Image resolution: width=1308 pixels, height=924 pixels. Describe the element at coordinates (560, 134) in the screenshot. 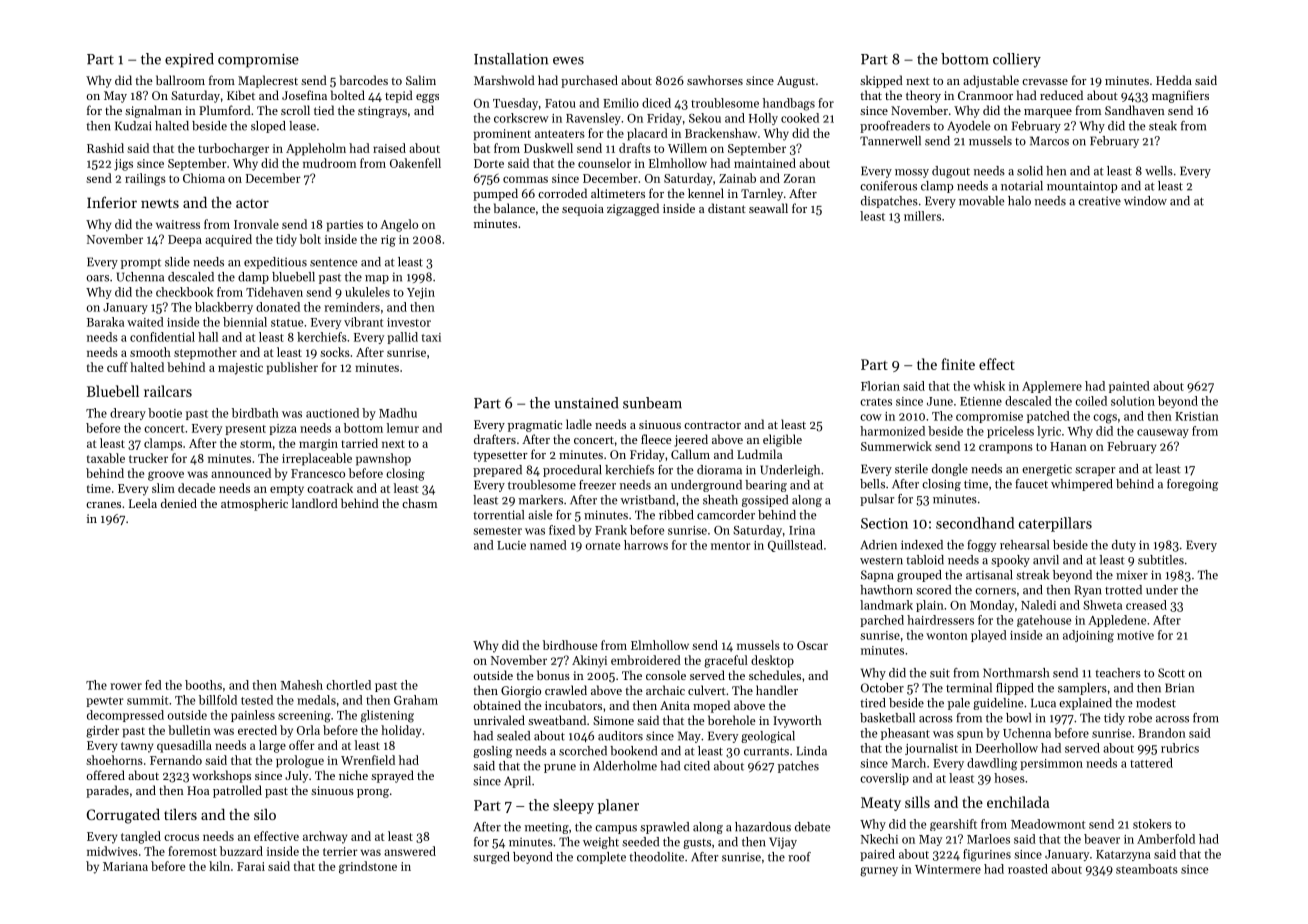

I see `anteaters` at that location.
